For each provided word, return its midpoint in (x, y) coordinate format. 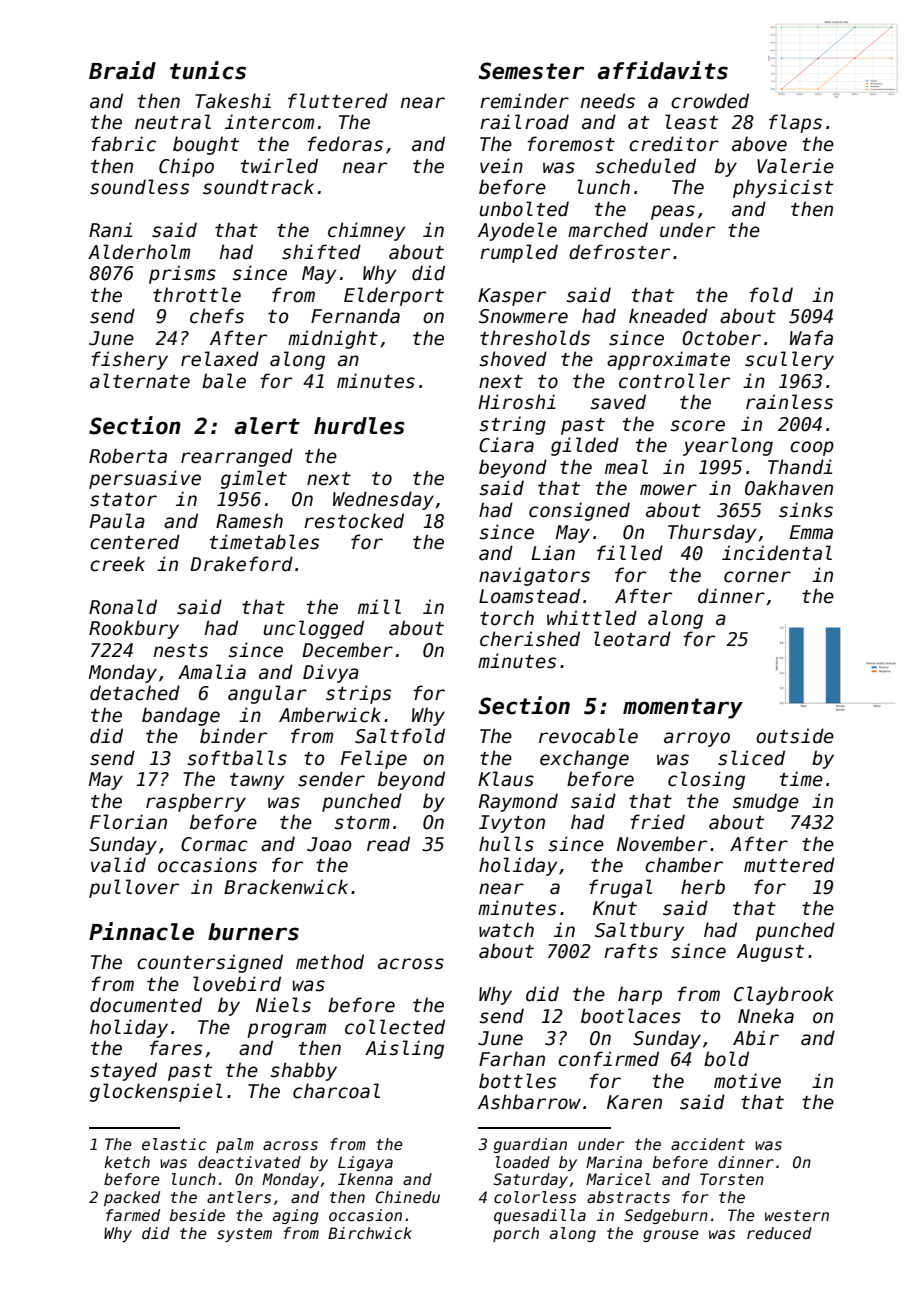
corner (757, 577)
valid (118, 865)
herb (703, 887)
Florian (128, 822)
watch (506, 930)
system (244, 1235)
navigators (534, 576)
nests (181, 651)
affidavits (663, 70)
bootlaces (631, 1016)
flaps (795, 123)
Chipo (186, 167)
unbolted (524, 209)
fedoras (345, 144)
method (330, 962)
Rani (110, 230)
